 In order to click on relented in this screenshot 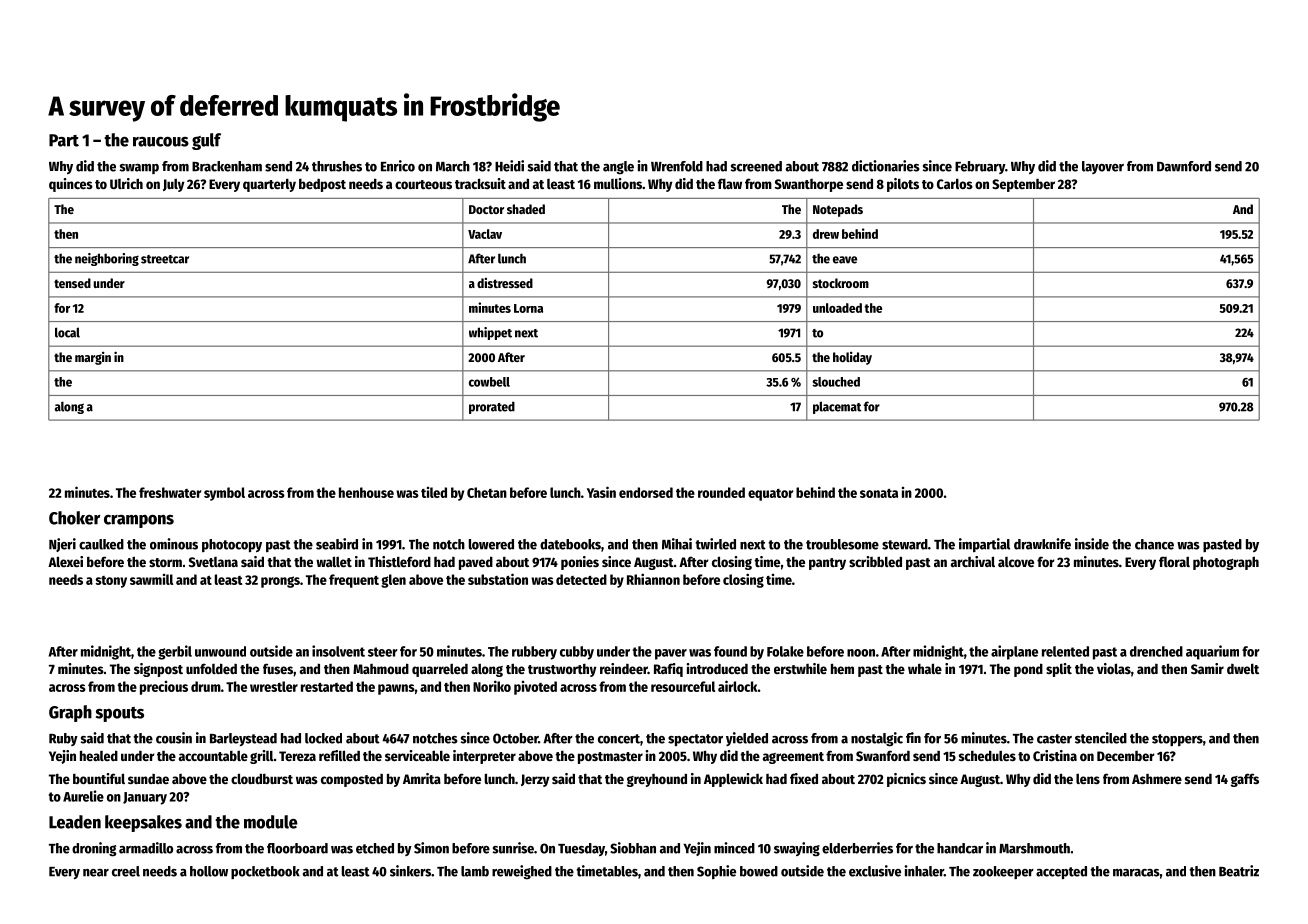, I will do `click(1065, 651)`.
